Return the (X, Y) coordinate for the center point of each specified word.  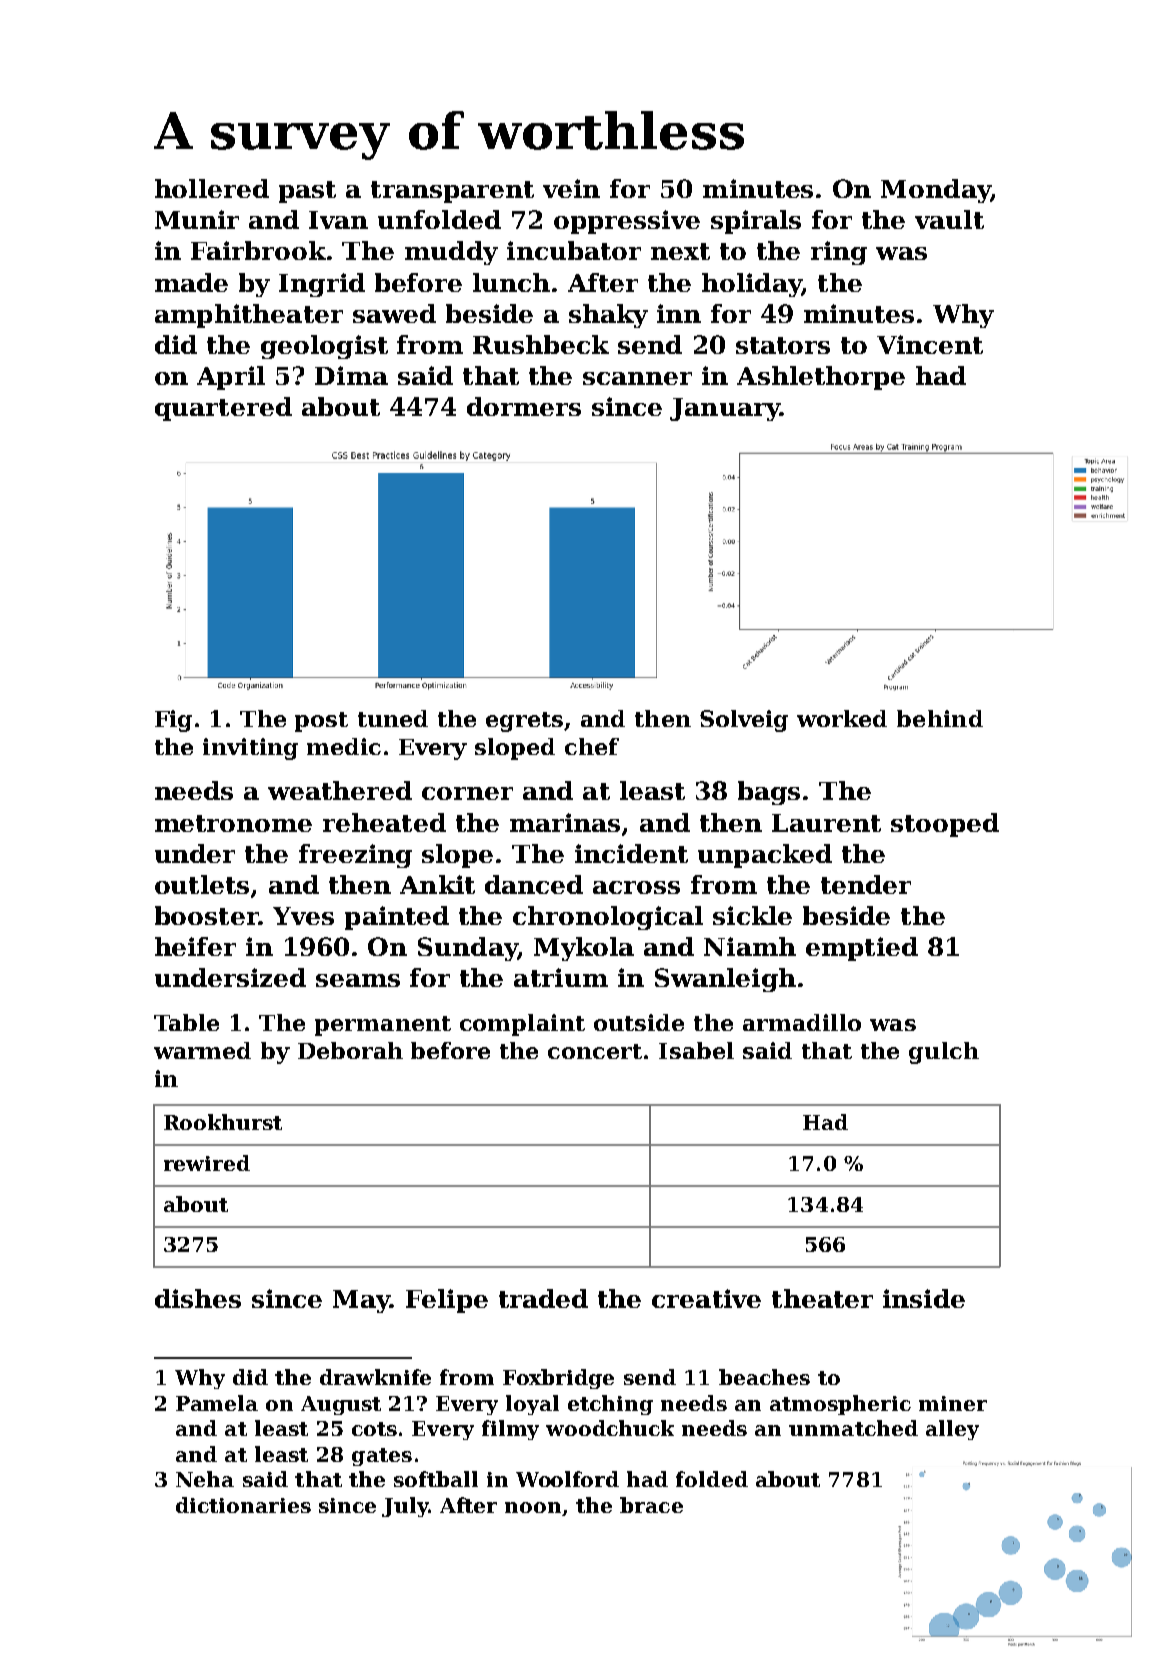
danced (534, 884)
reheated (384, 822)
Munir (197, 219)
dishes (198, 1298)
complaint (522, 1025)
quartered (223, 409)
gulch (944, 1053)
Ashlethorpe (821, 378)
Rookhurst (223, 1122)
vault (949, 219)
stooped (945, 825)
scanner (637, 378)
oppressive (627, 222)
